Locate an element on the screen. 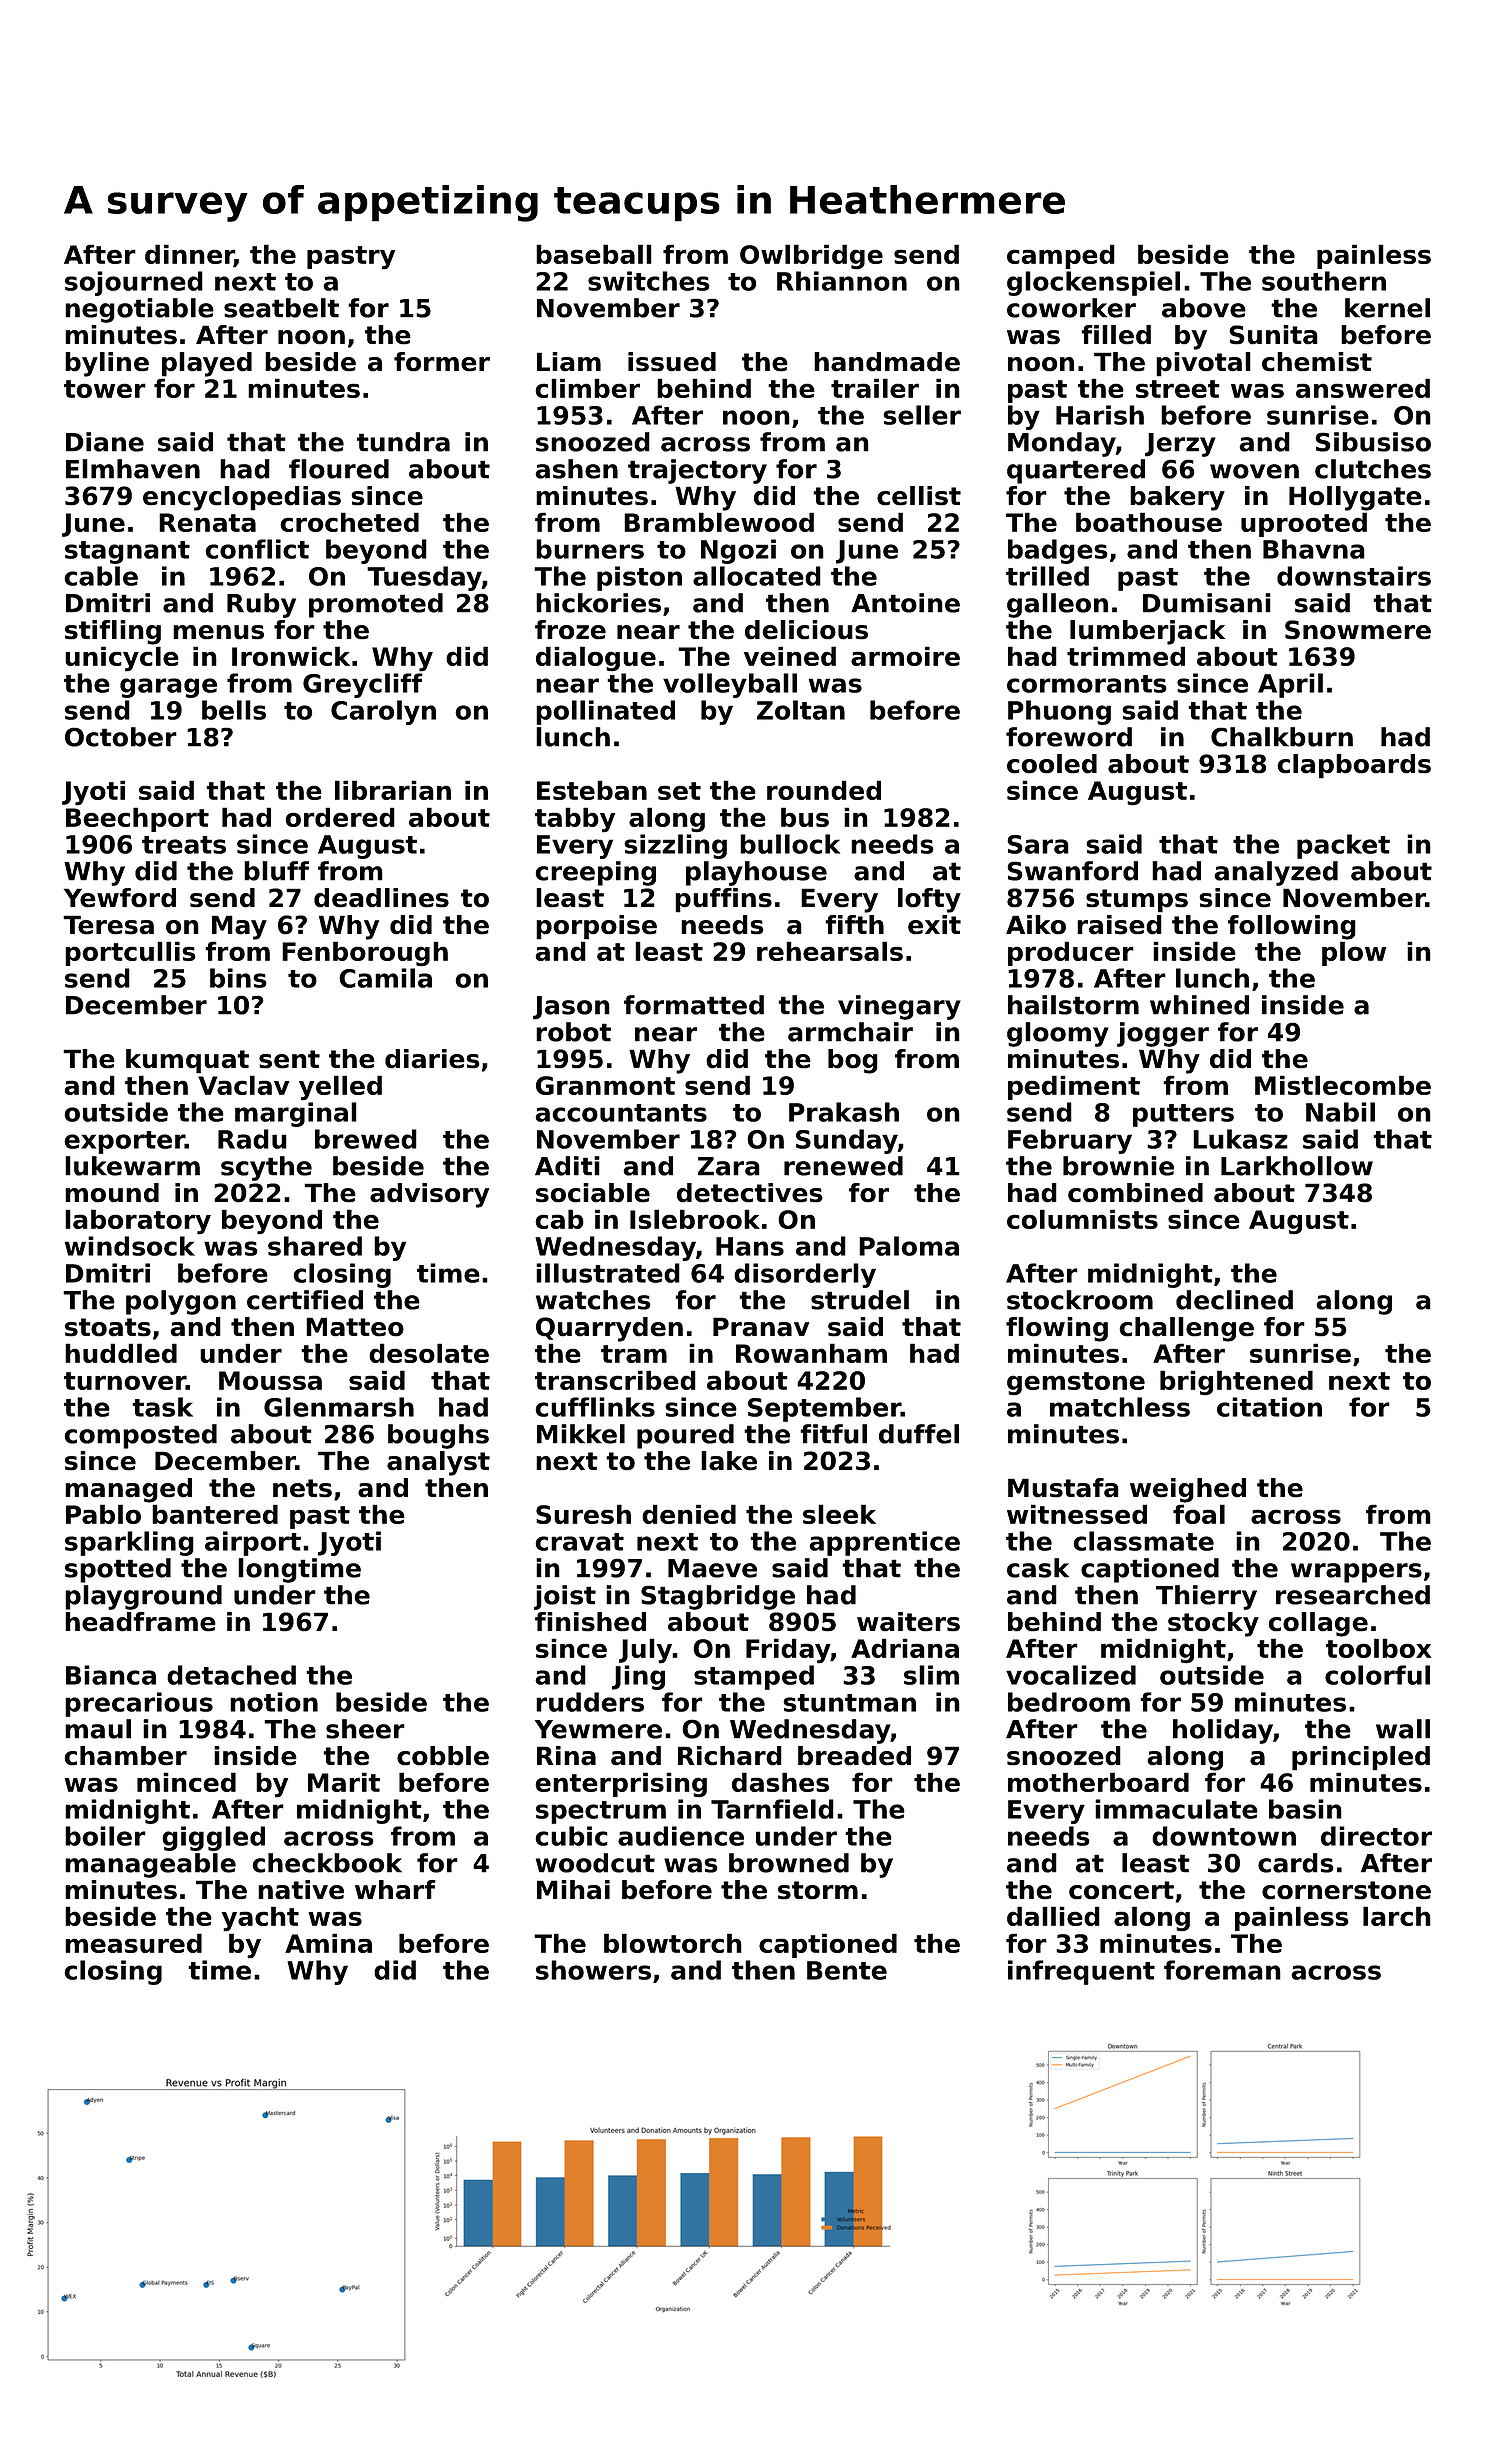 The height and width of the screenshot is (2464, 1496). denied is located at coordinates (689, 1514).
